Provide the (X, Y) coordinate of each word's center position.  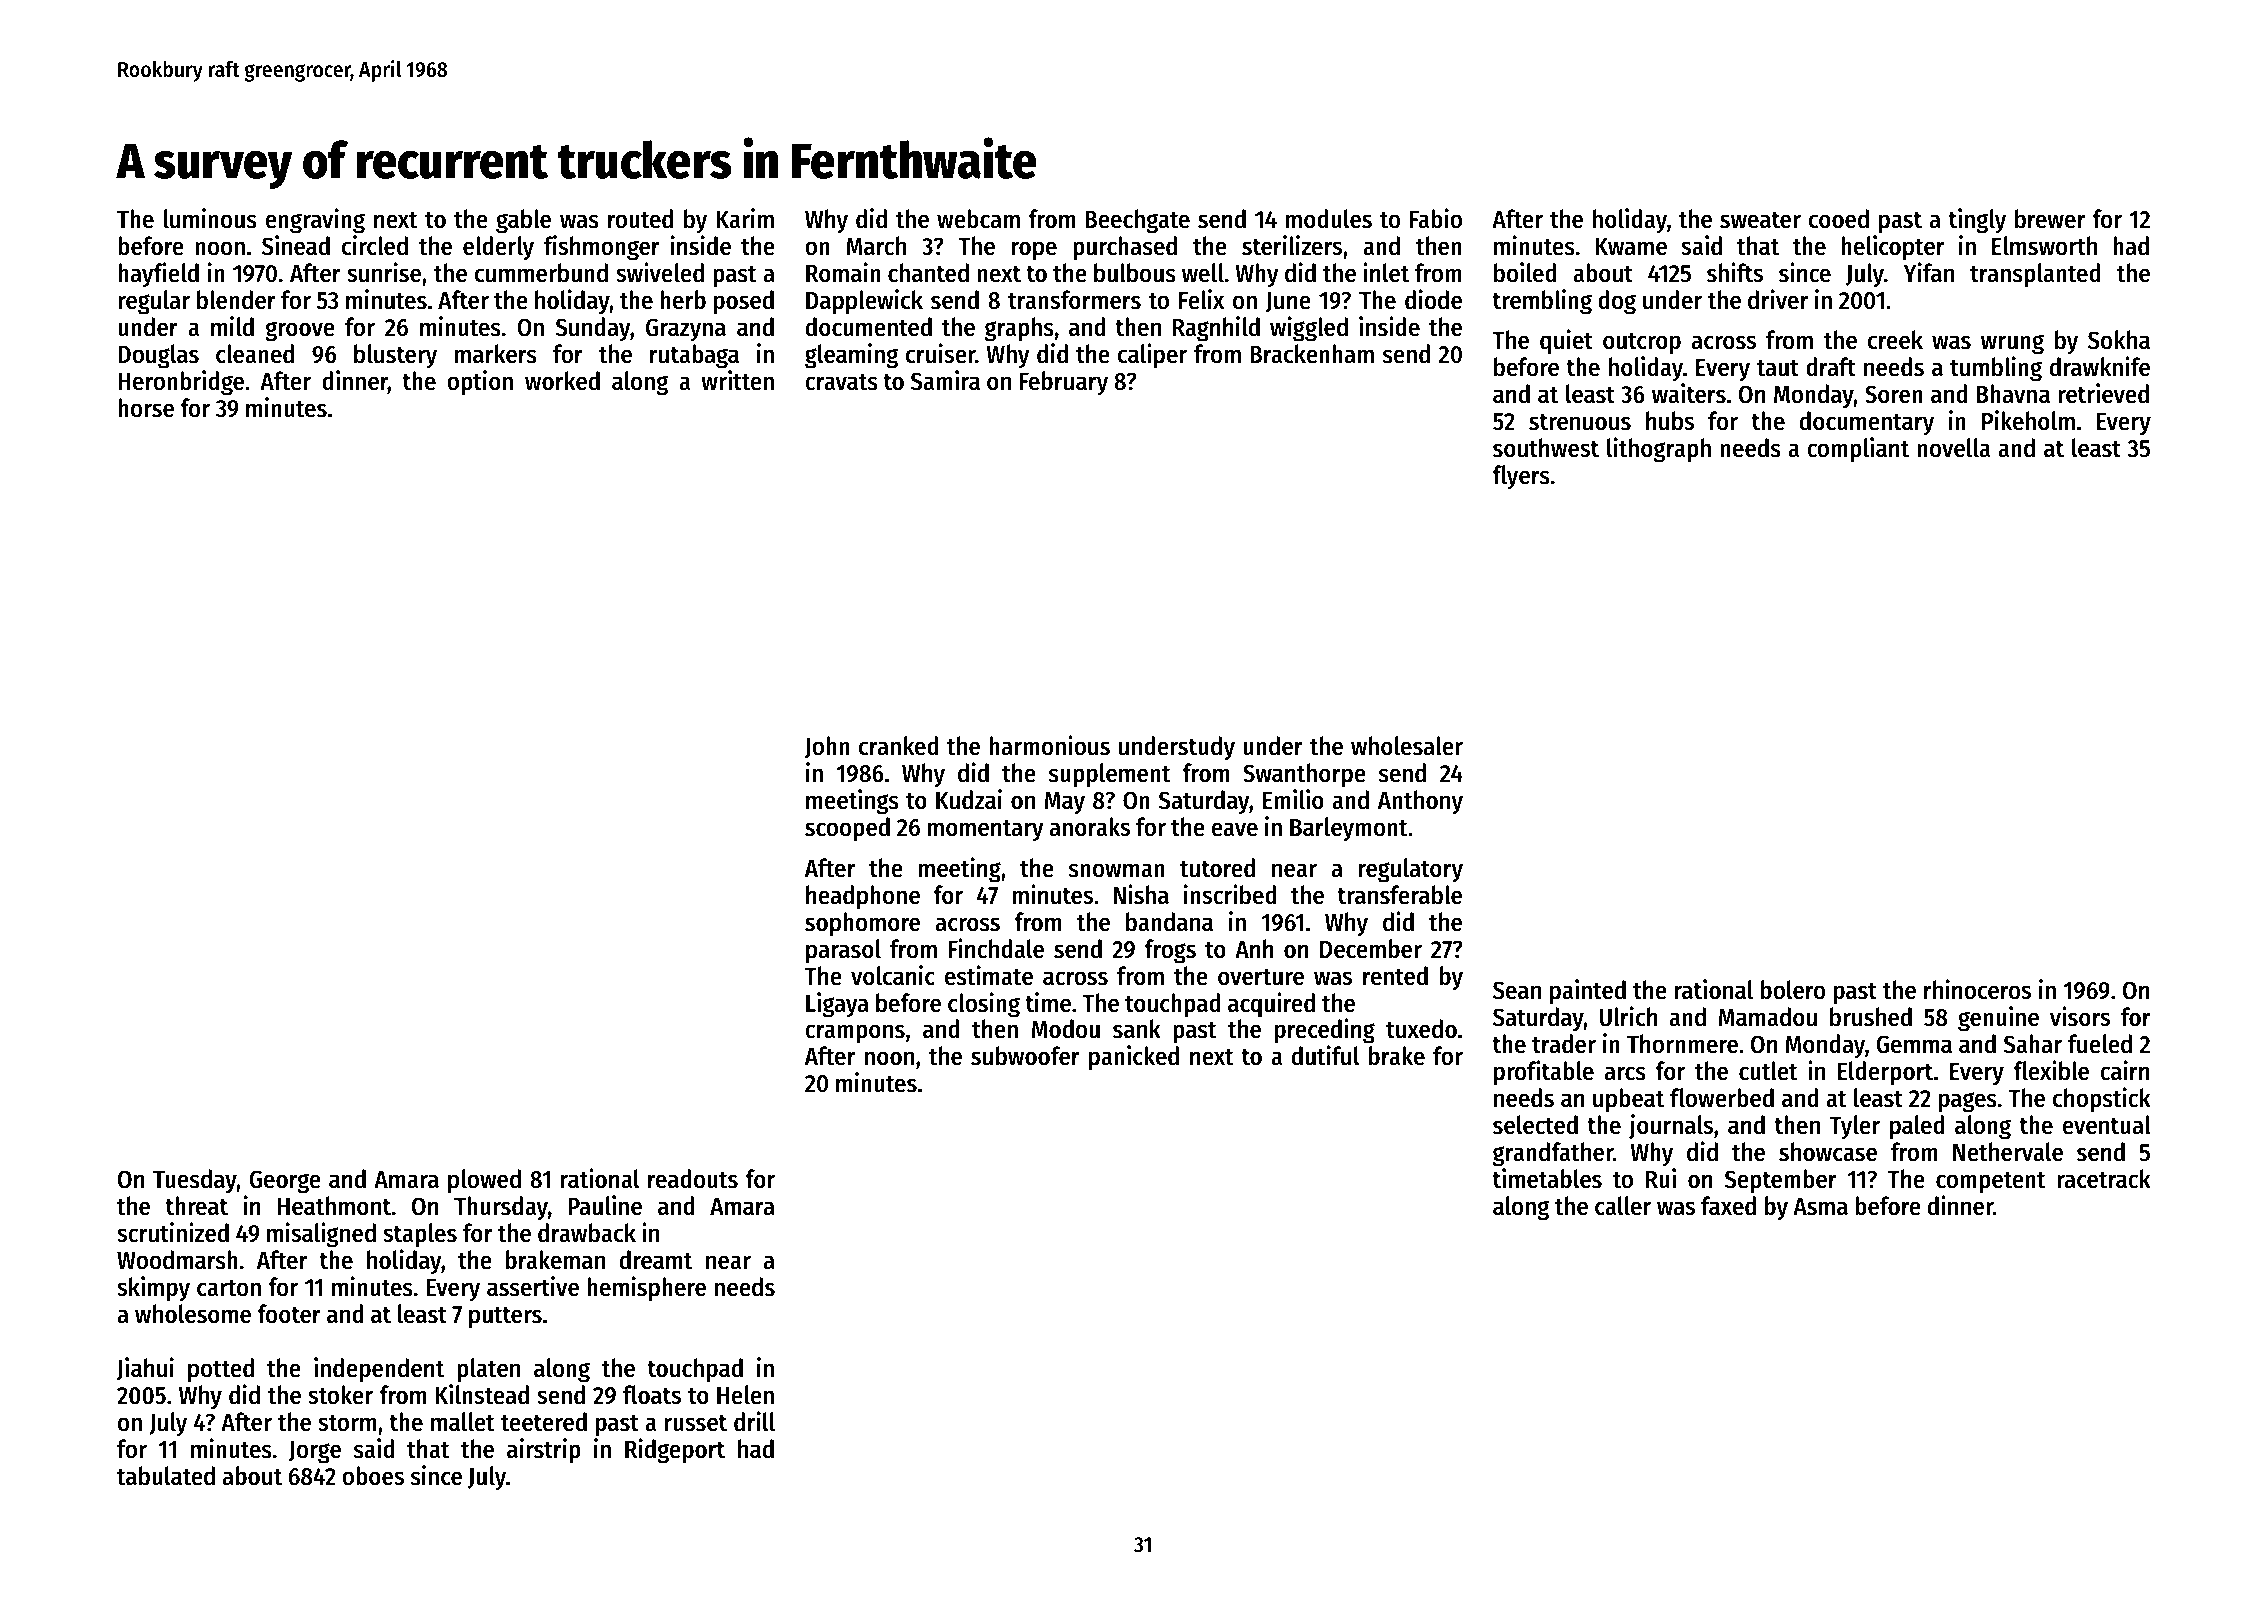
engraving (315, 221)
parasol (843, 951)
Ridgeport (675, 1451)
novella (1953, 448)
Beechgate (1137, 221)
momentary (986, 831)
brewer (2050, 219)
